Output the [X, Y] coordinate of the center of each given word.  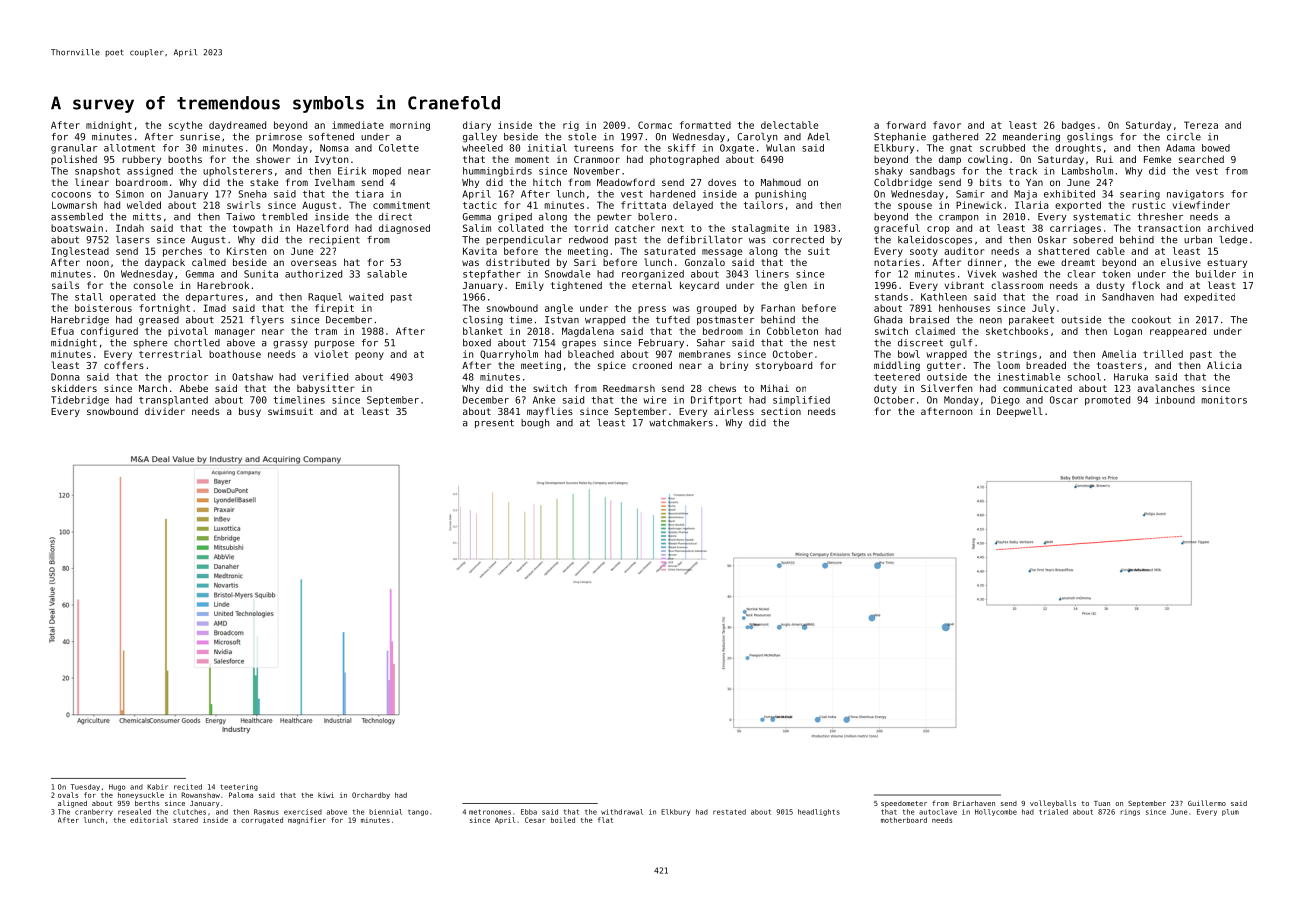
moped [387, 172]
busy [250, 412]
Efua [62, 331]
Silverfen [946, 388]
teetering [239, 787]
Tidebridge [80, 401]
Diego [1005, 401]
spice [612, 366]
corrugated [262, 820]
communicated [1037, 388]
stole [582, 137]
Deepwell [1020, 412]
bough [535, 424]
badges [1078, 126]
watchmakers [681, 423]
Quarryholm [509, 355]
